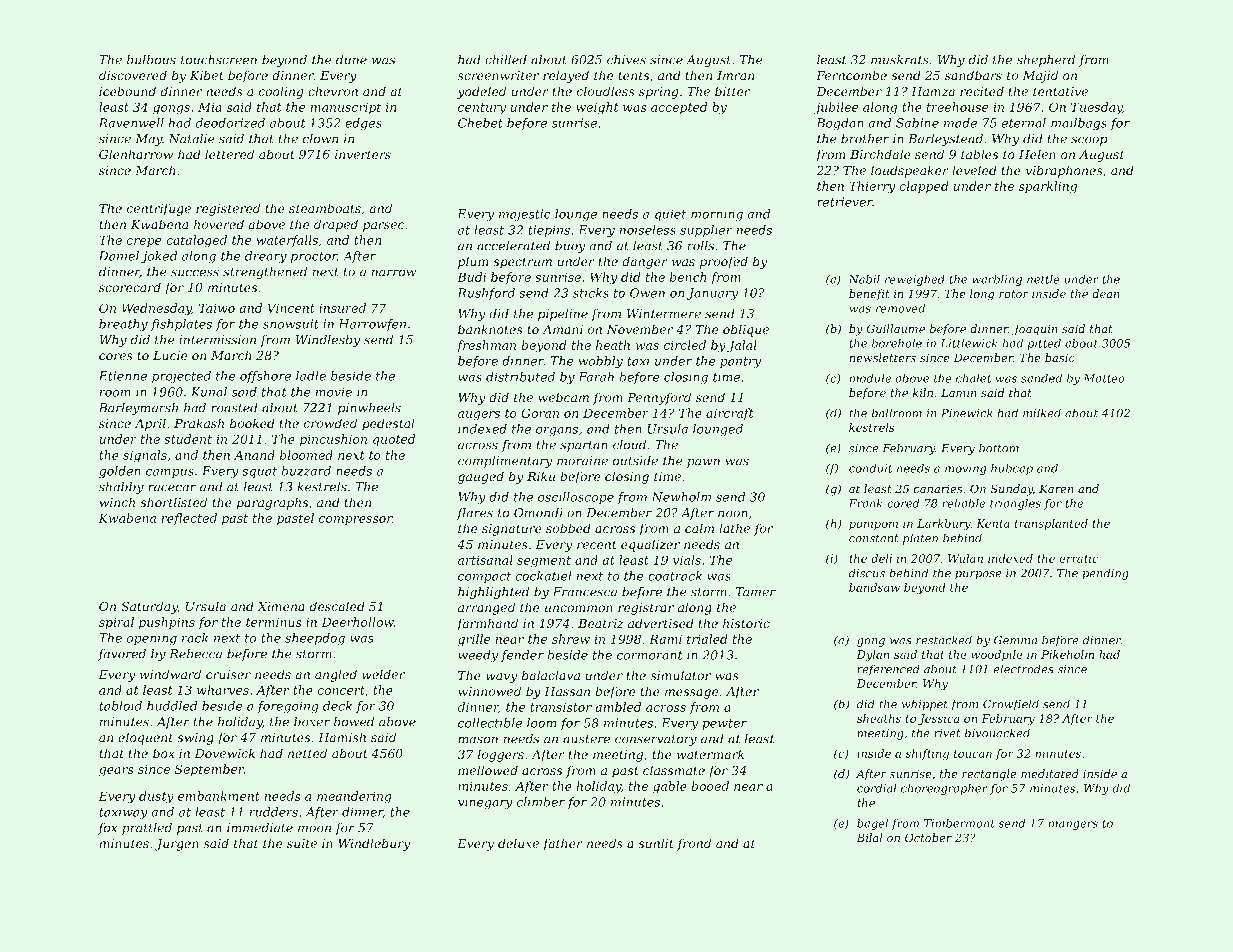  Describe the element at coordinates (706, 231) in the screenshot. I see `supplier` at that location.
